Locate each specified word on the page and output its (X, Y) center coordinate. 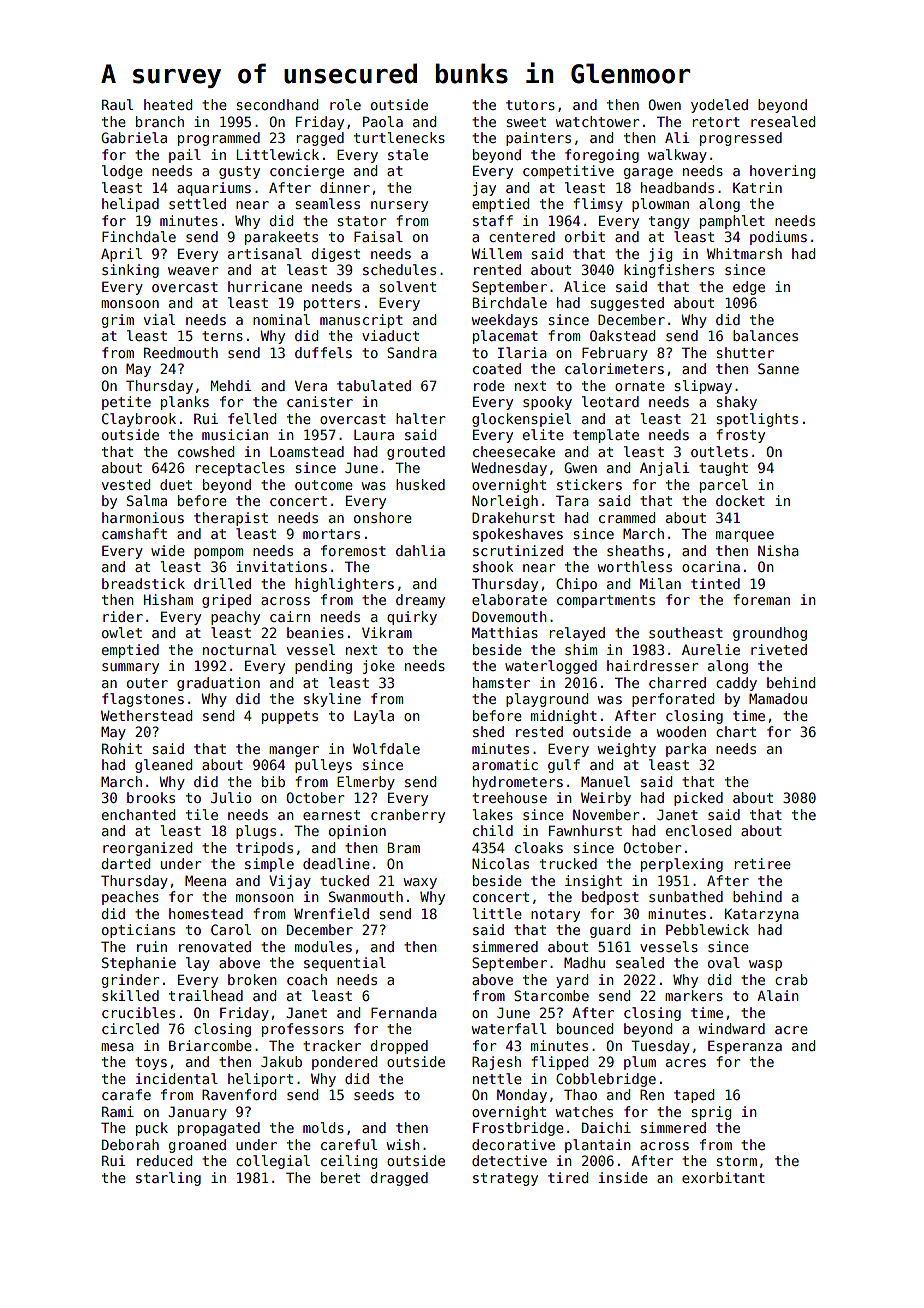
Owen (664, 104)
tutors (530, 105)
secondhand (277, 104)
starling (168, 1179)
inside (623, 1177)
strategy (505, 1179)
